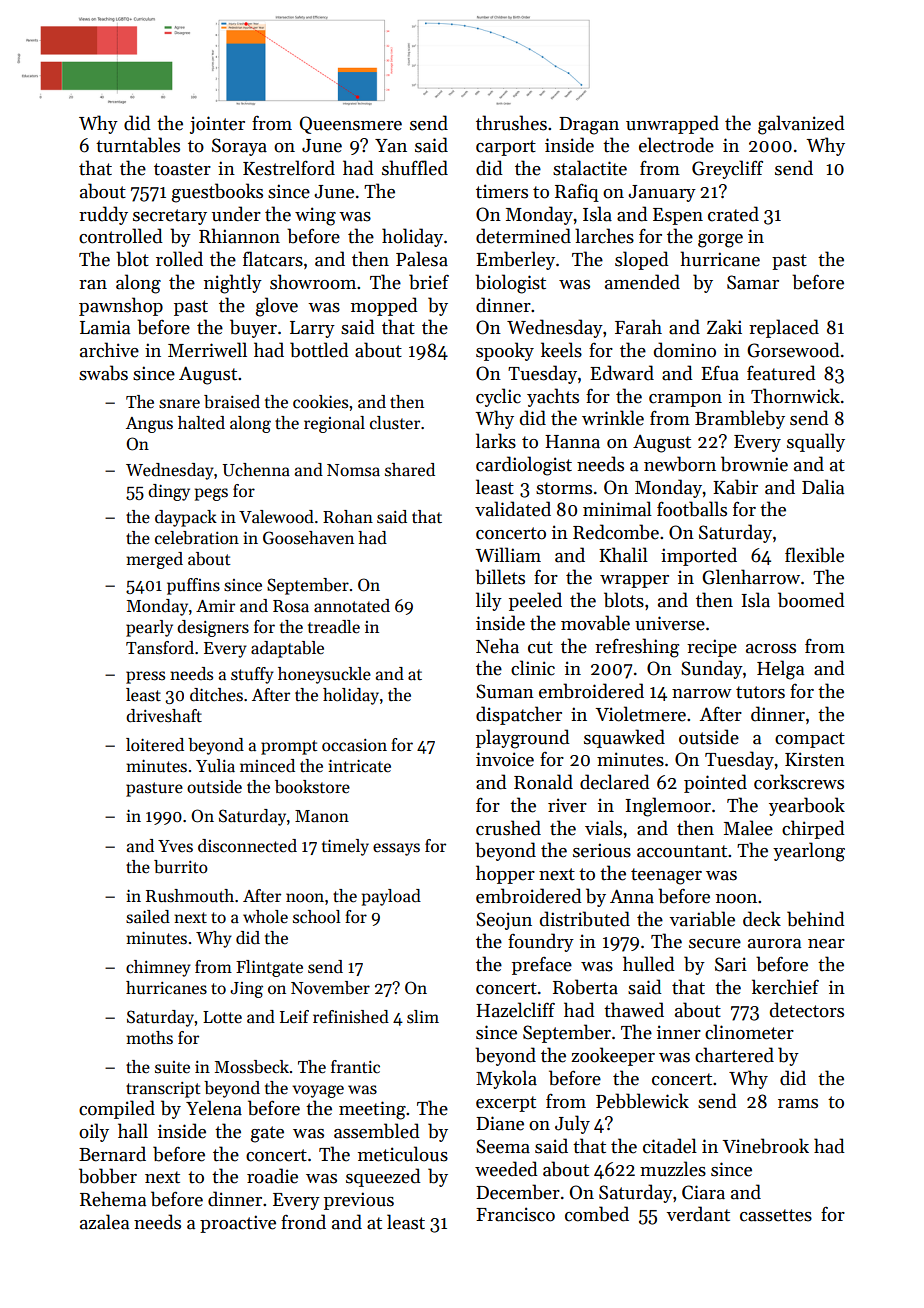 This screenshot has height=1308, width=924. I want to click on jointer, so click(217, 125).
